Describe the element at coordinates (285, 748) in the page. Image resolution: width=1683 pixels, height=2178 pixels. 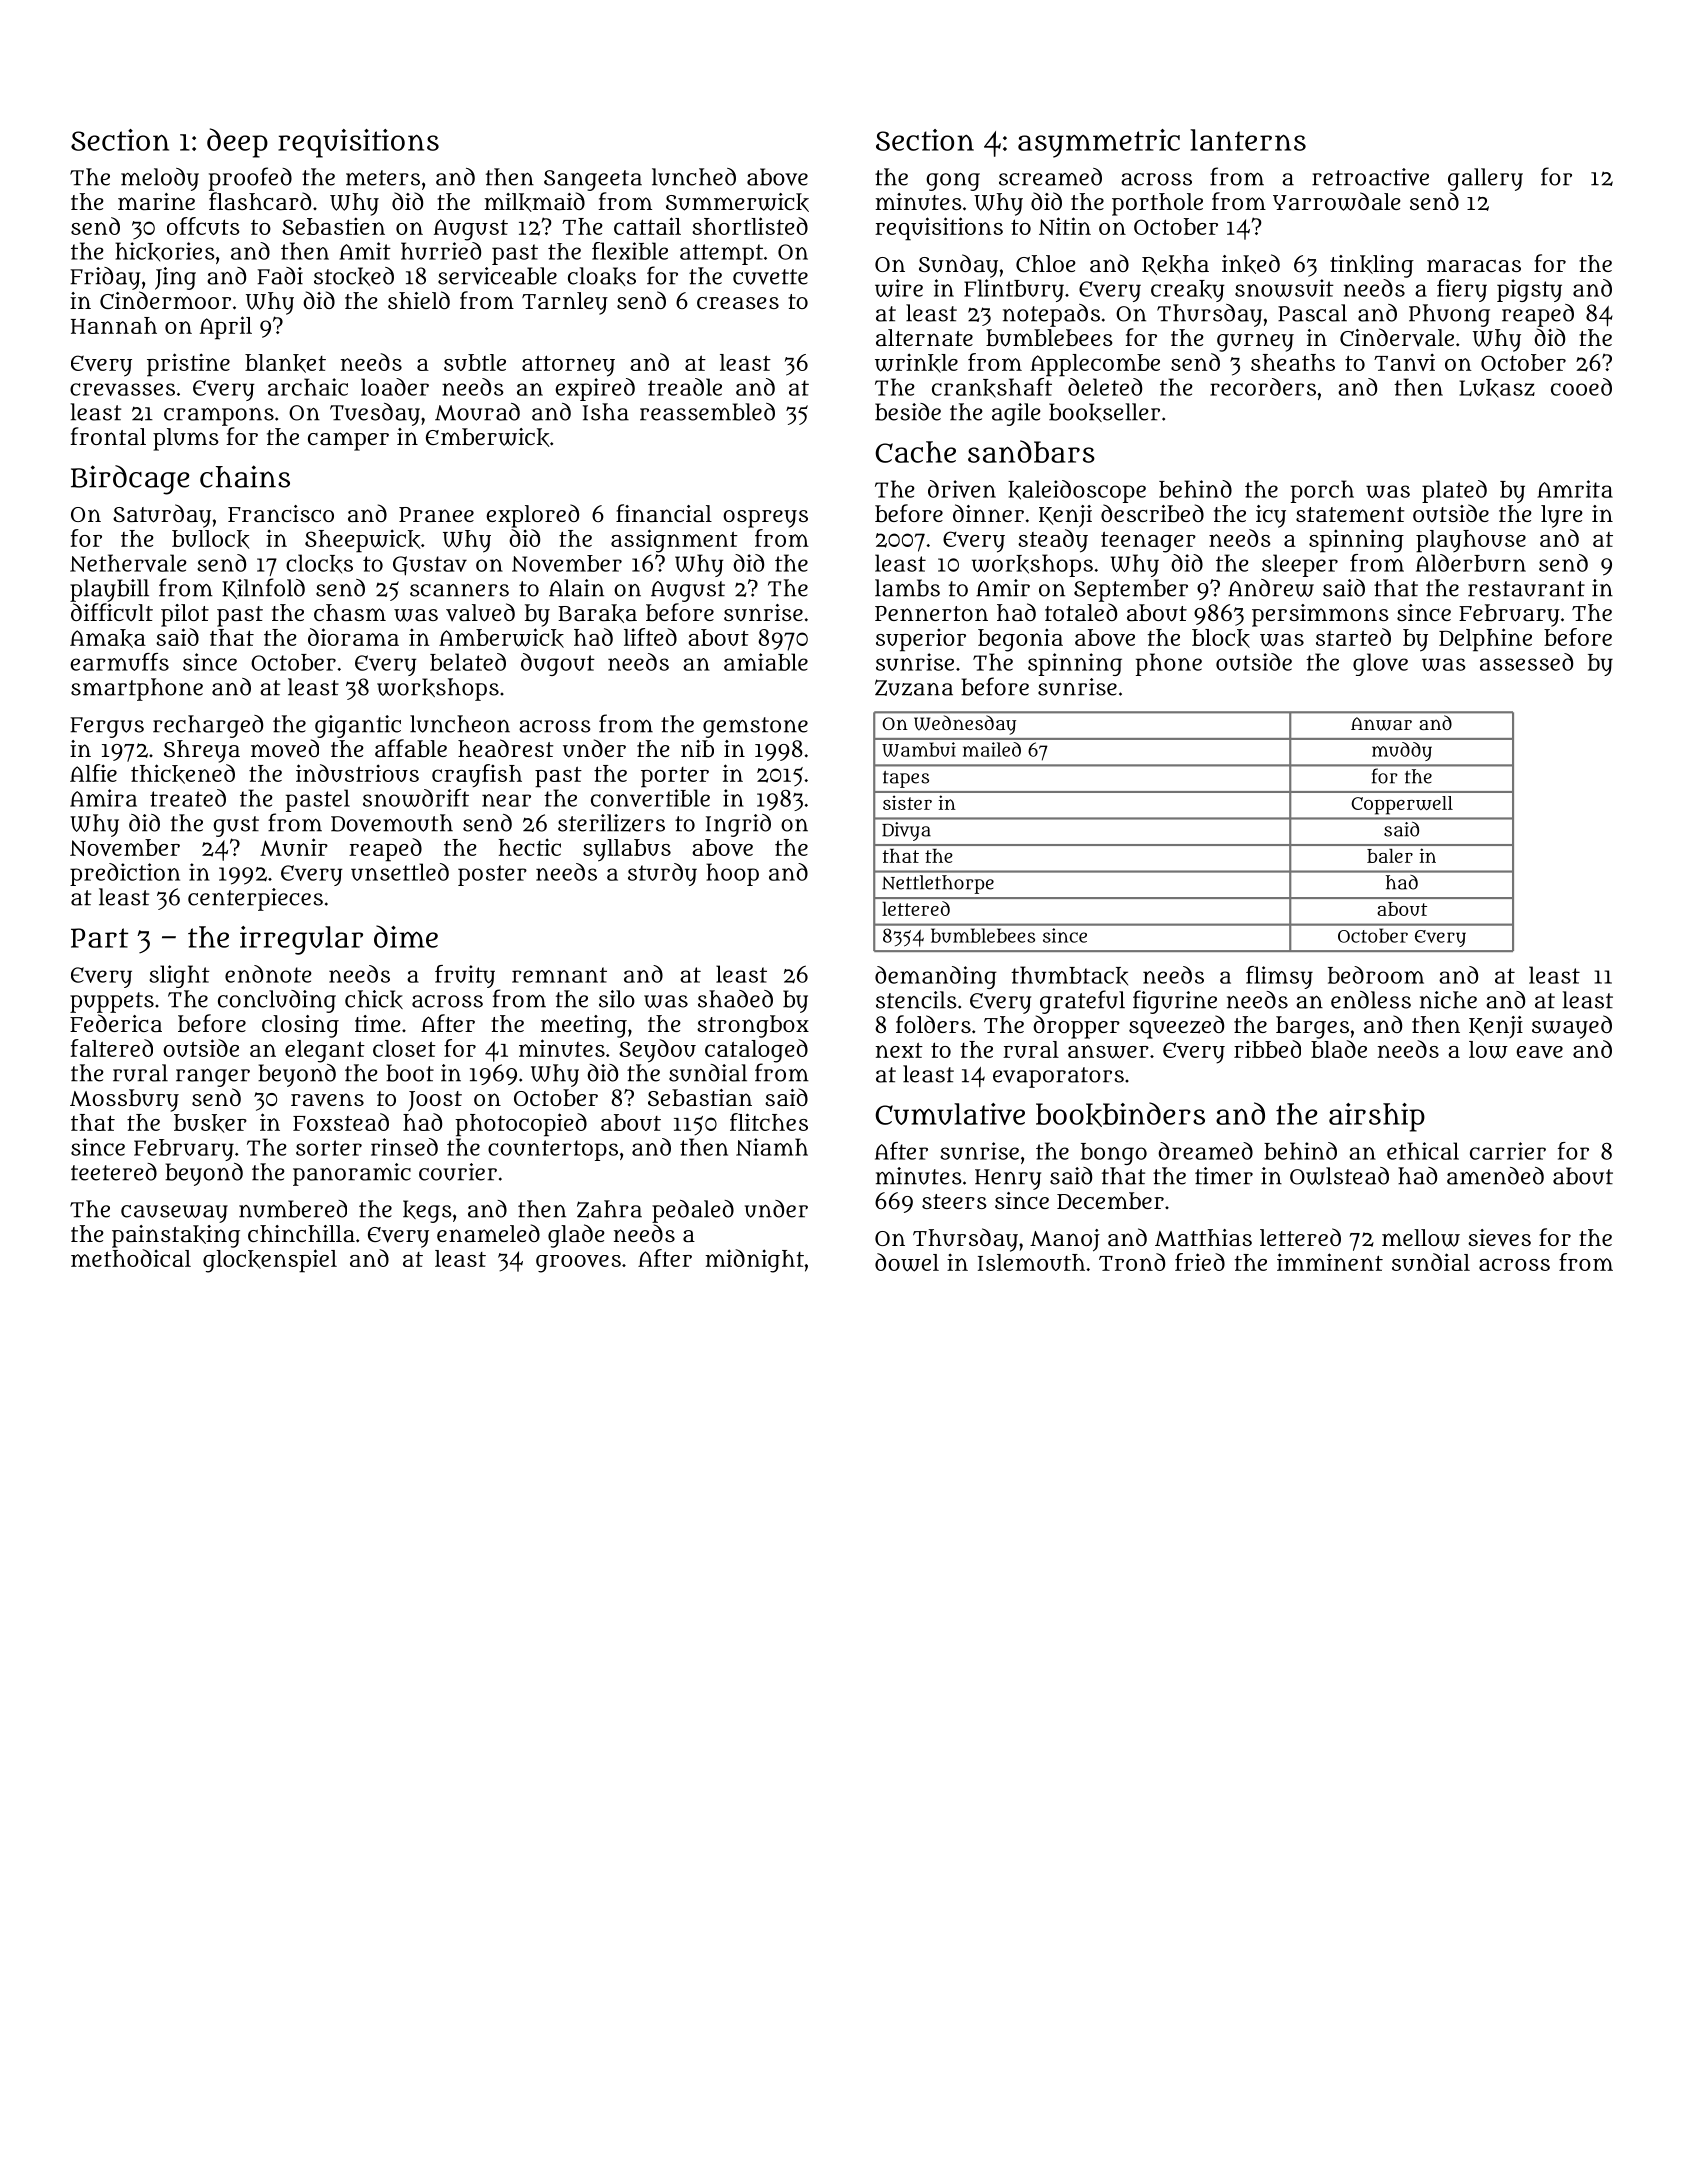
I see `moved` at that location.
